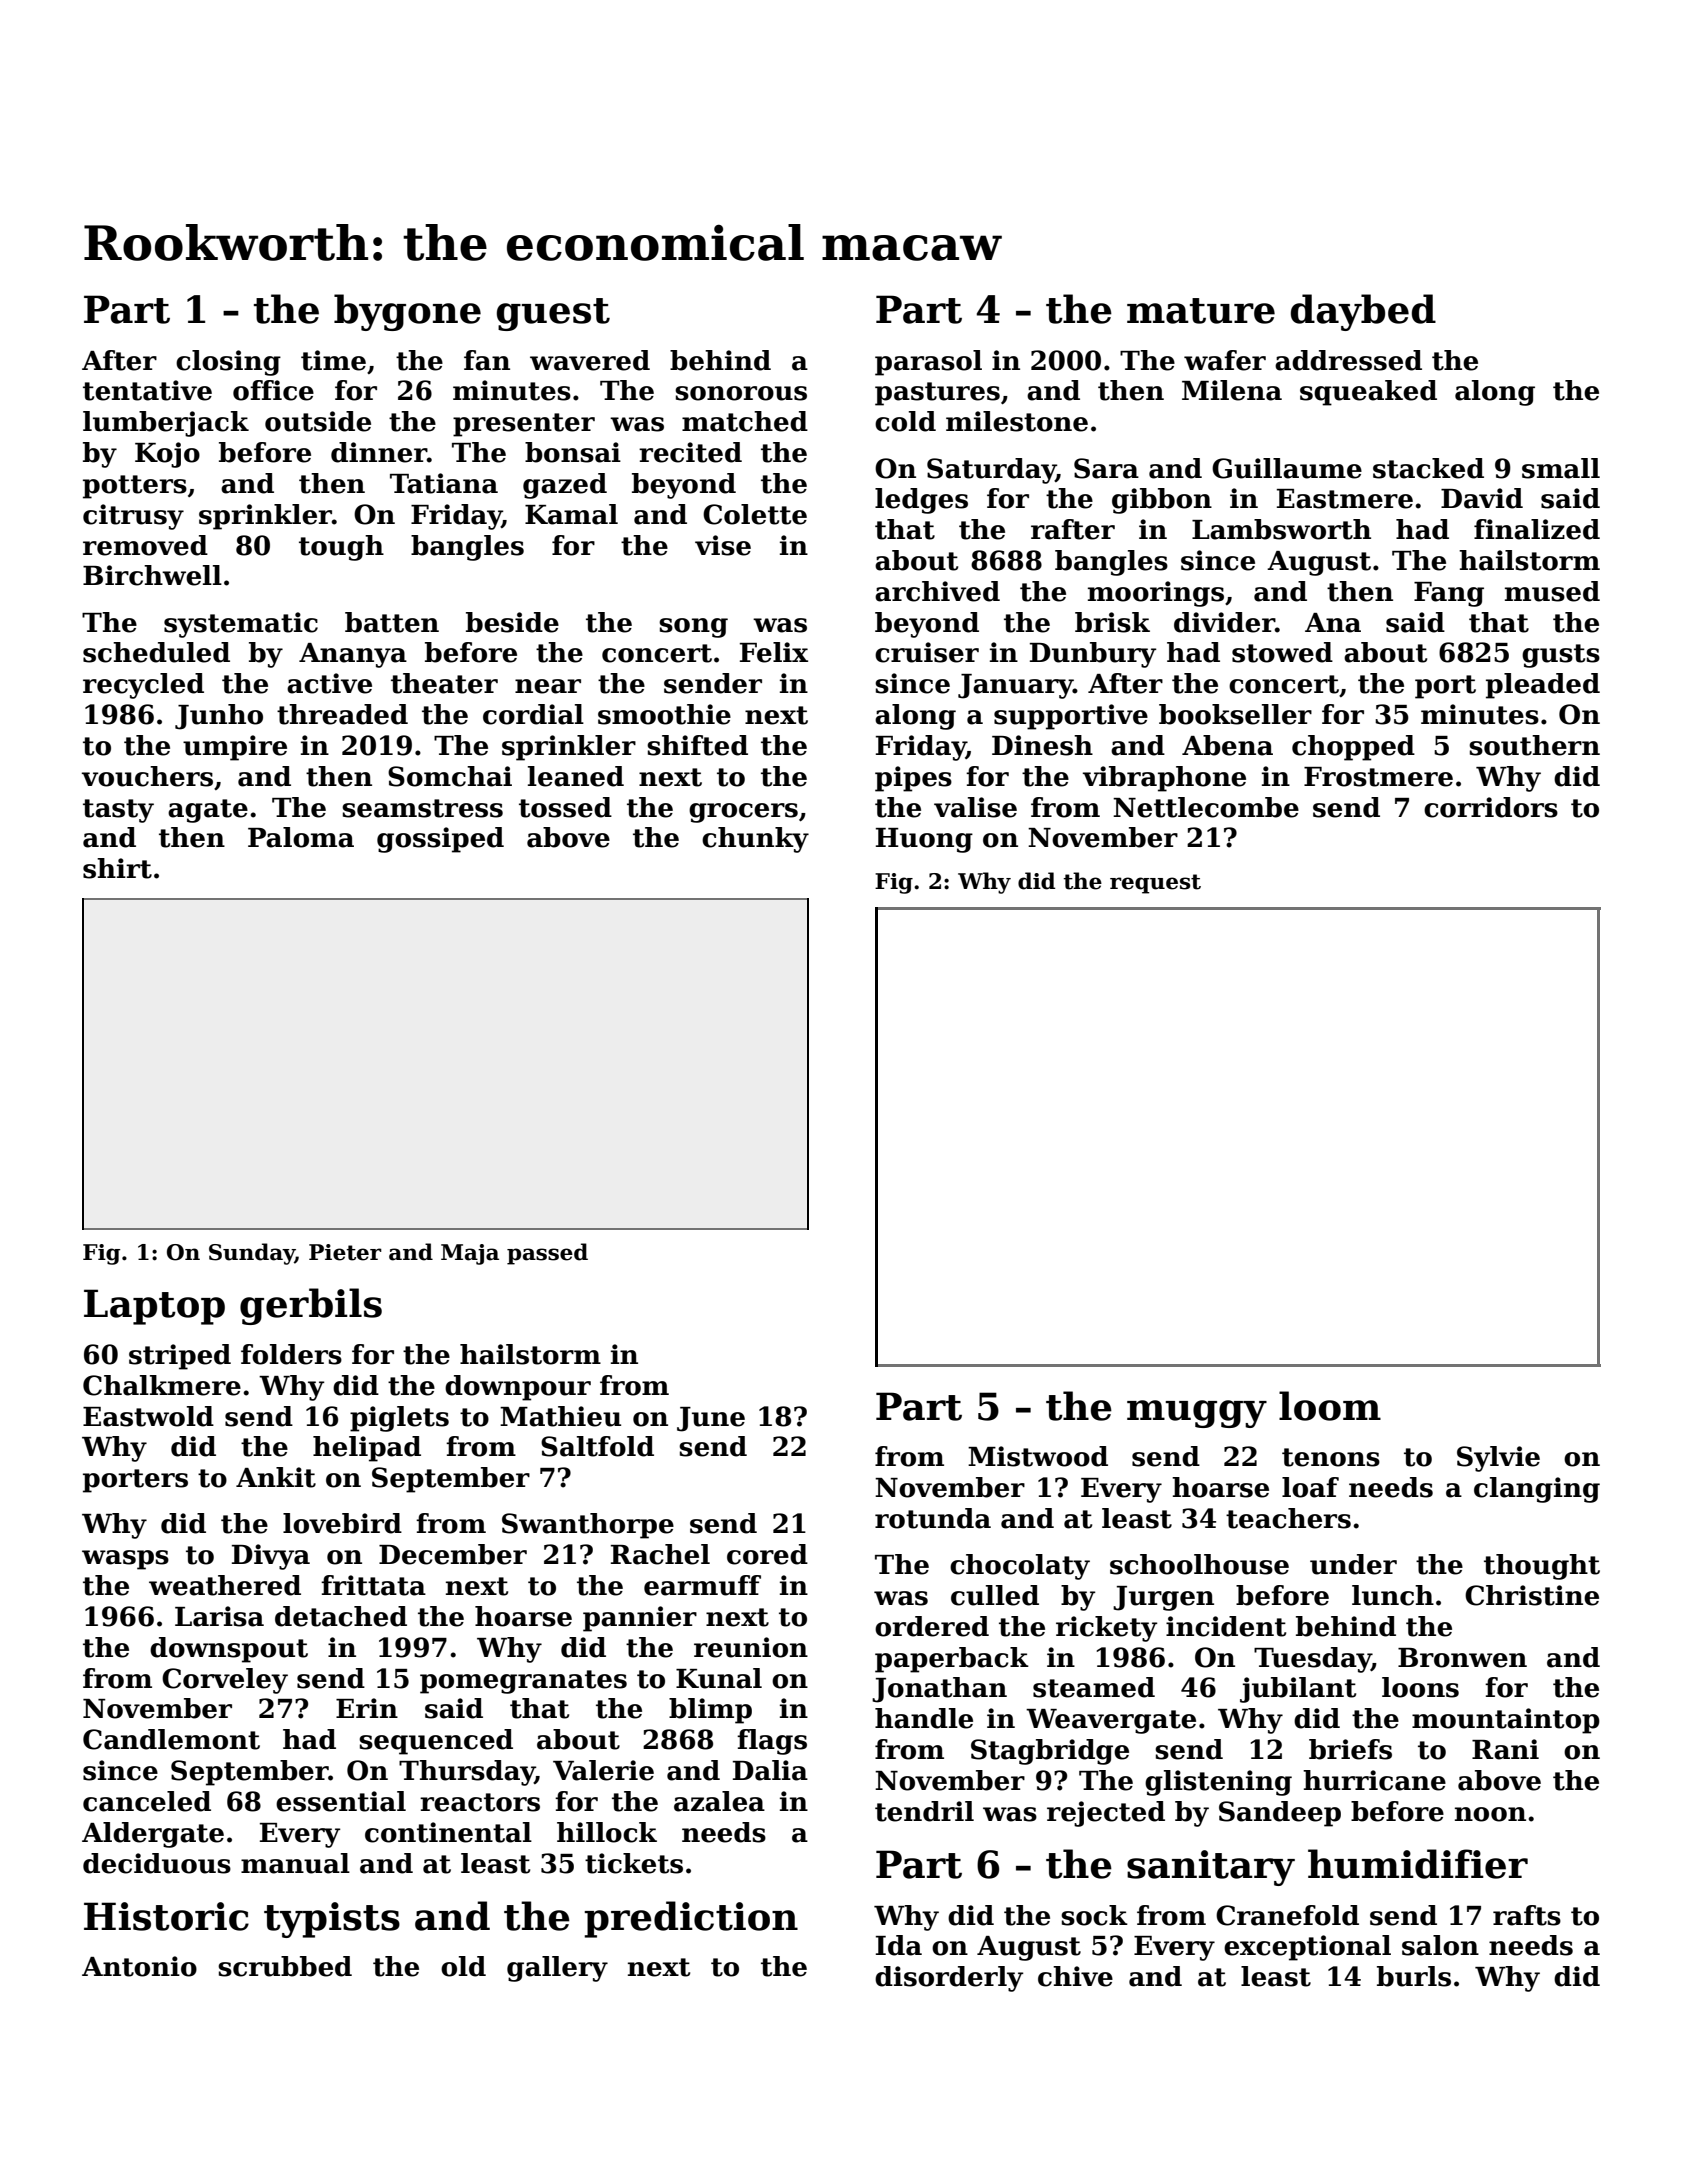  Describe the element at coordinates (329, 683) in the page. I see `active` at that location.
